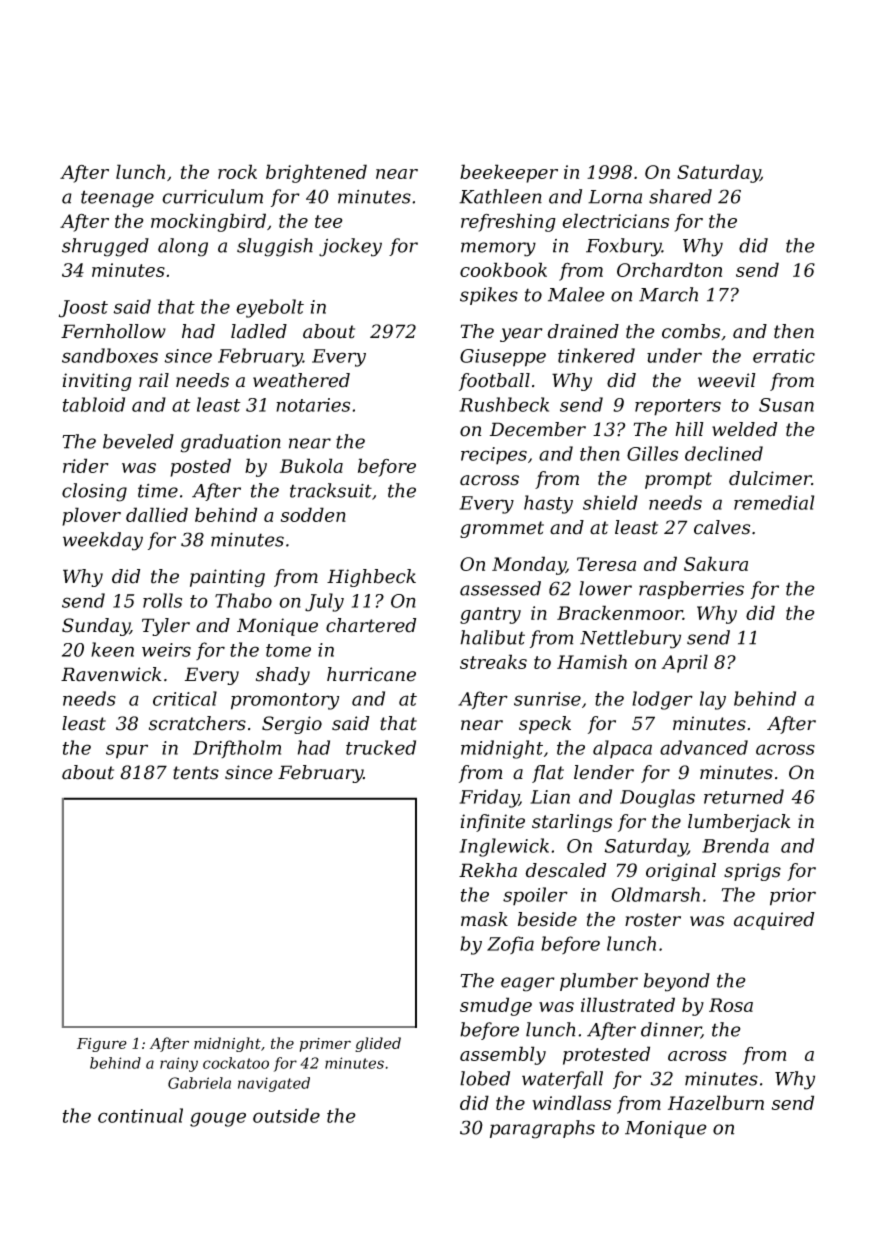 The image size is (877, 1244). Describe the element at coordinates (381, 747) in the screenshot. I see `trucked` at that location.
